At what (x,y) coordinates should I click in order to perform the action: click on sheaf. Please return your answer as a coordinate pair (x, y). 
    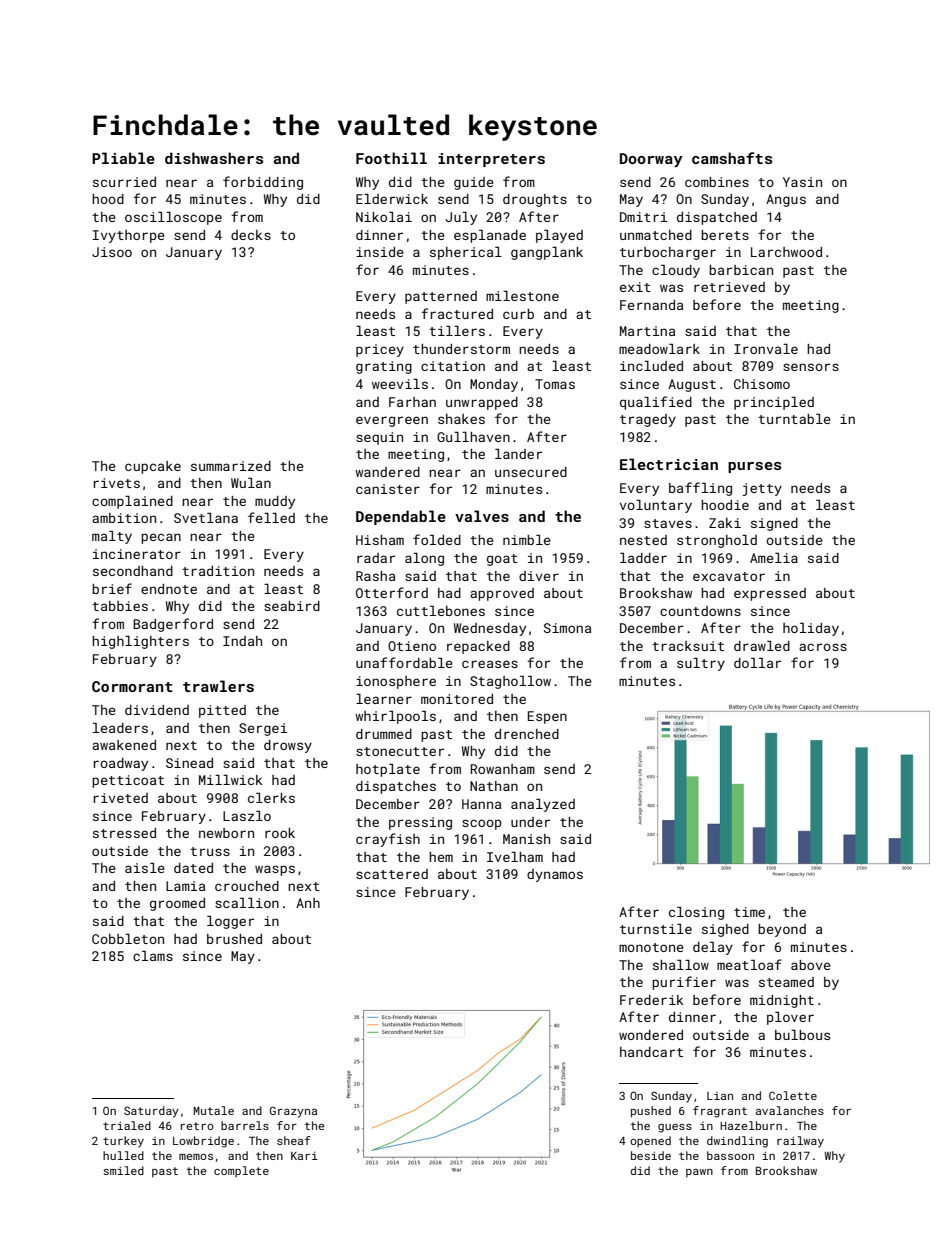
    Looking at the image, I should click on (294, 1140).
